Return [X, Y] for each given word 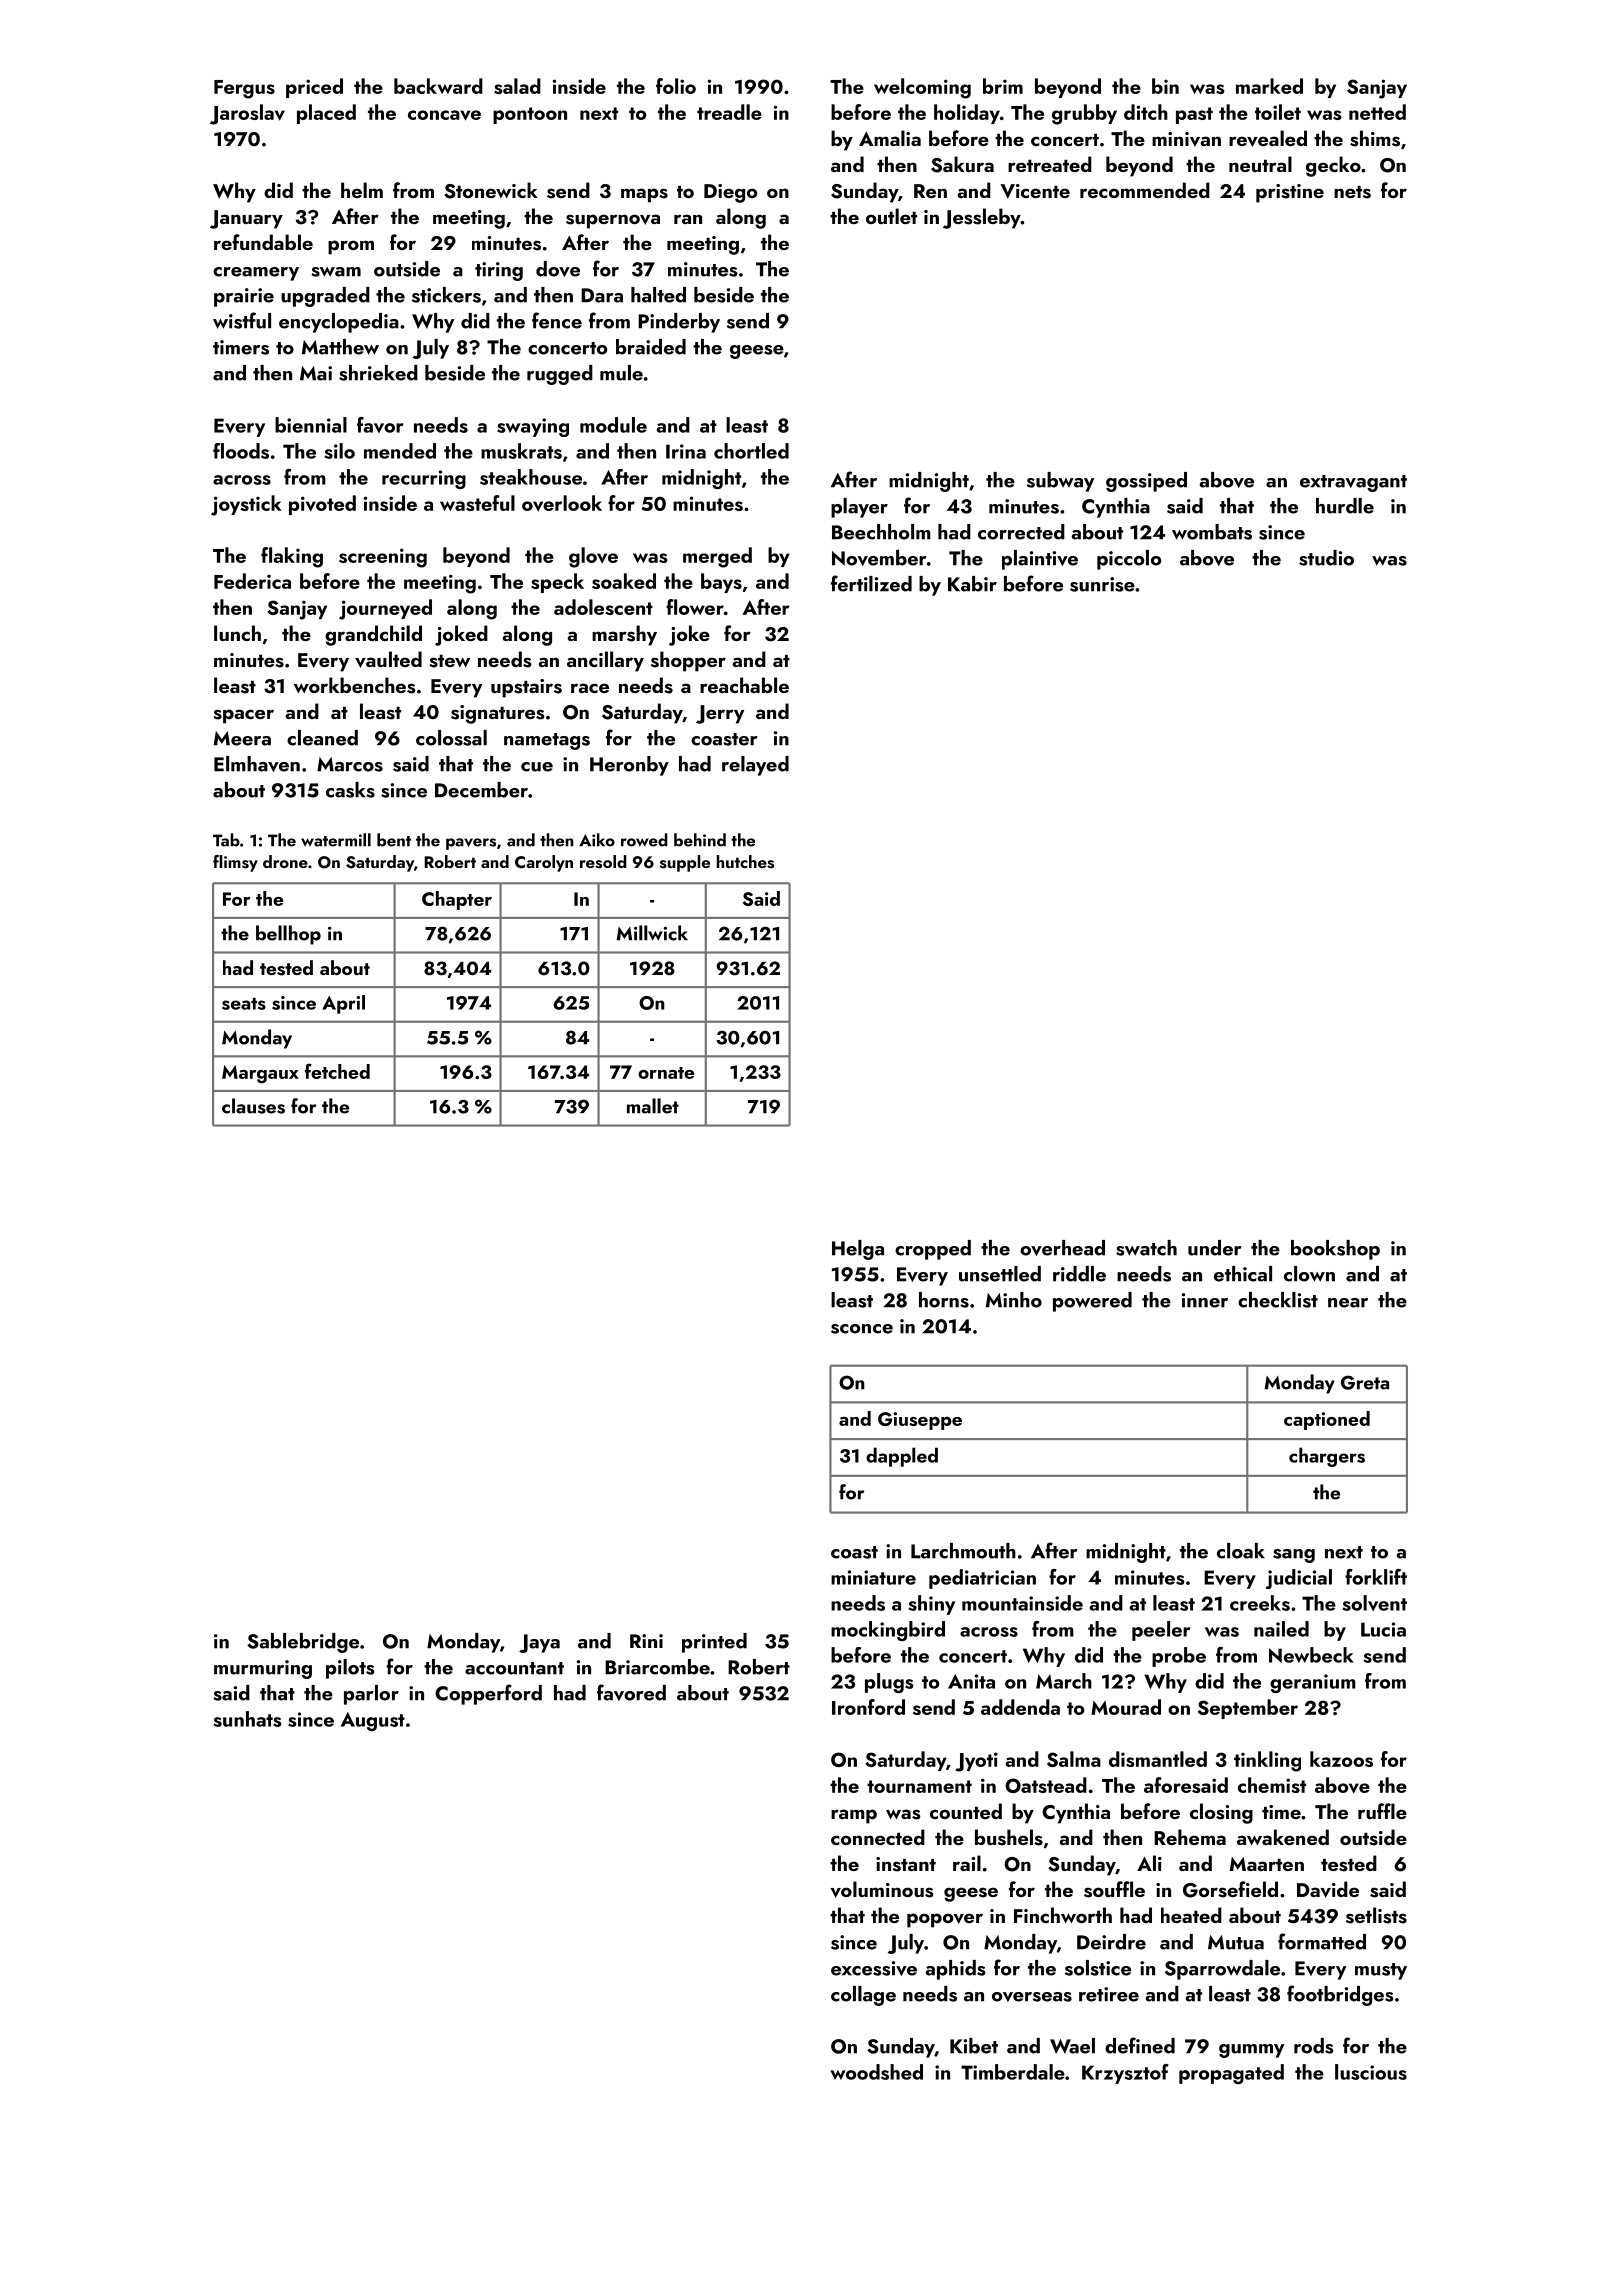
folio [676, 86]
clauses [253, 1106]
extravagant [1353, 483]
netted [1377, 112]
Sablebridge [303, 1643]
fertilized [871, 583]
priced [314, 88]
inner [1205, 1300]
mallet [653, 1106]
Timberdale [1013, 2072]
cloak [1241, 1551]
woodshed [876, 2072]
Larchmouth [963, 1551]
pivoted [322, 505]
